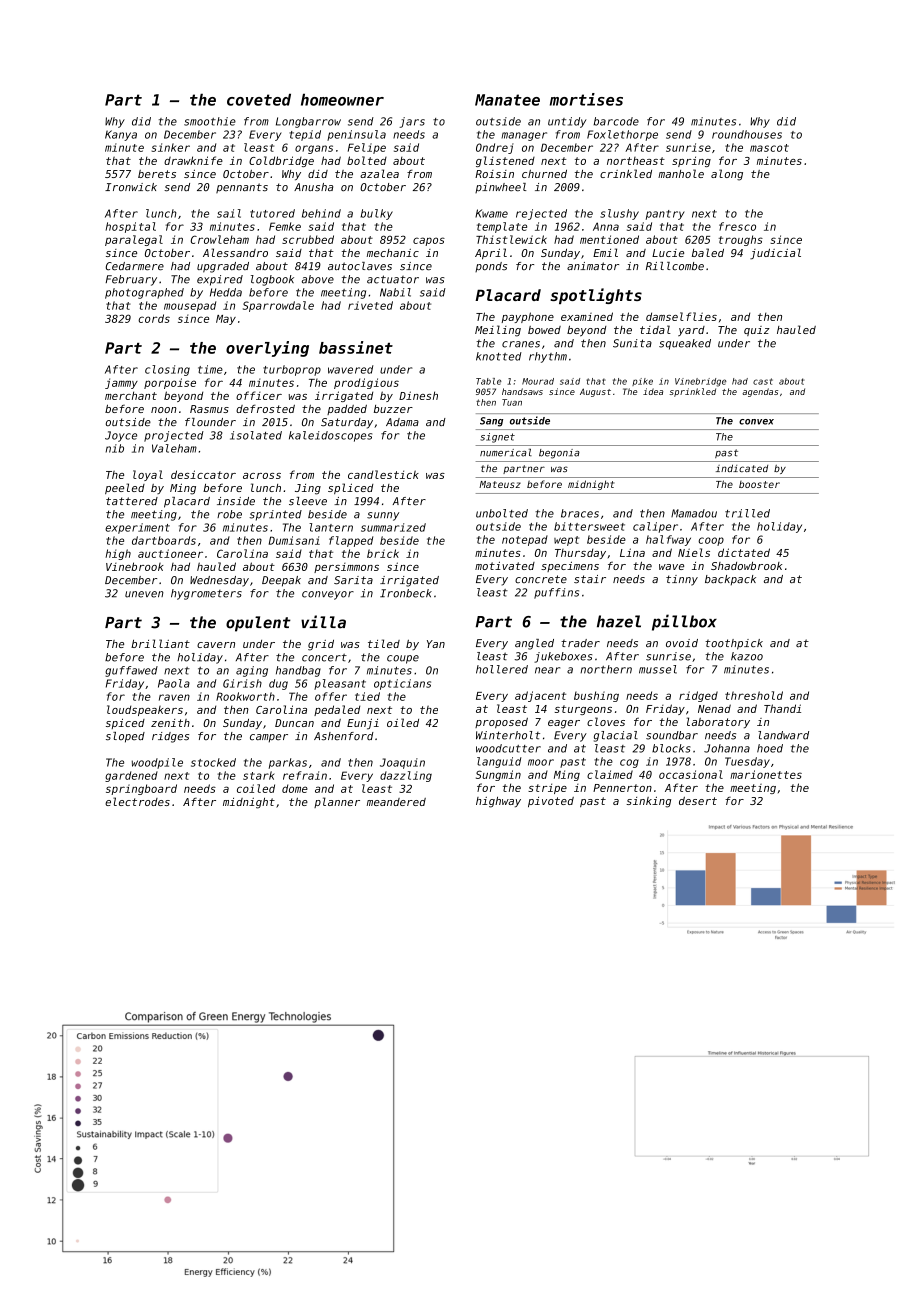 The width and height of the image is (924, 1308). Describe the element at coordinates (551, 802) in the image. I see `pivoted` at that location.
